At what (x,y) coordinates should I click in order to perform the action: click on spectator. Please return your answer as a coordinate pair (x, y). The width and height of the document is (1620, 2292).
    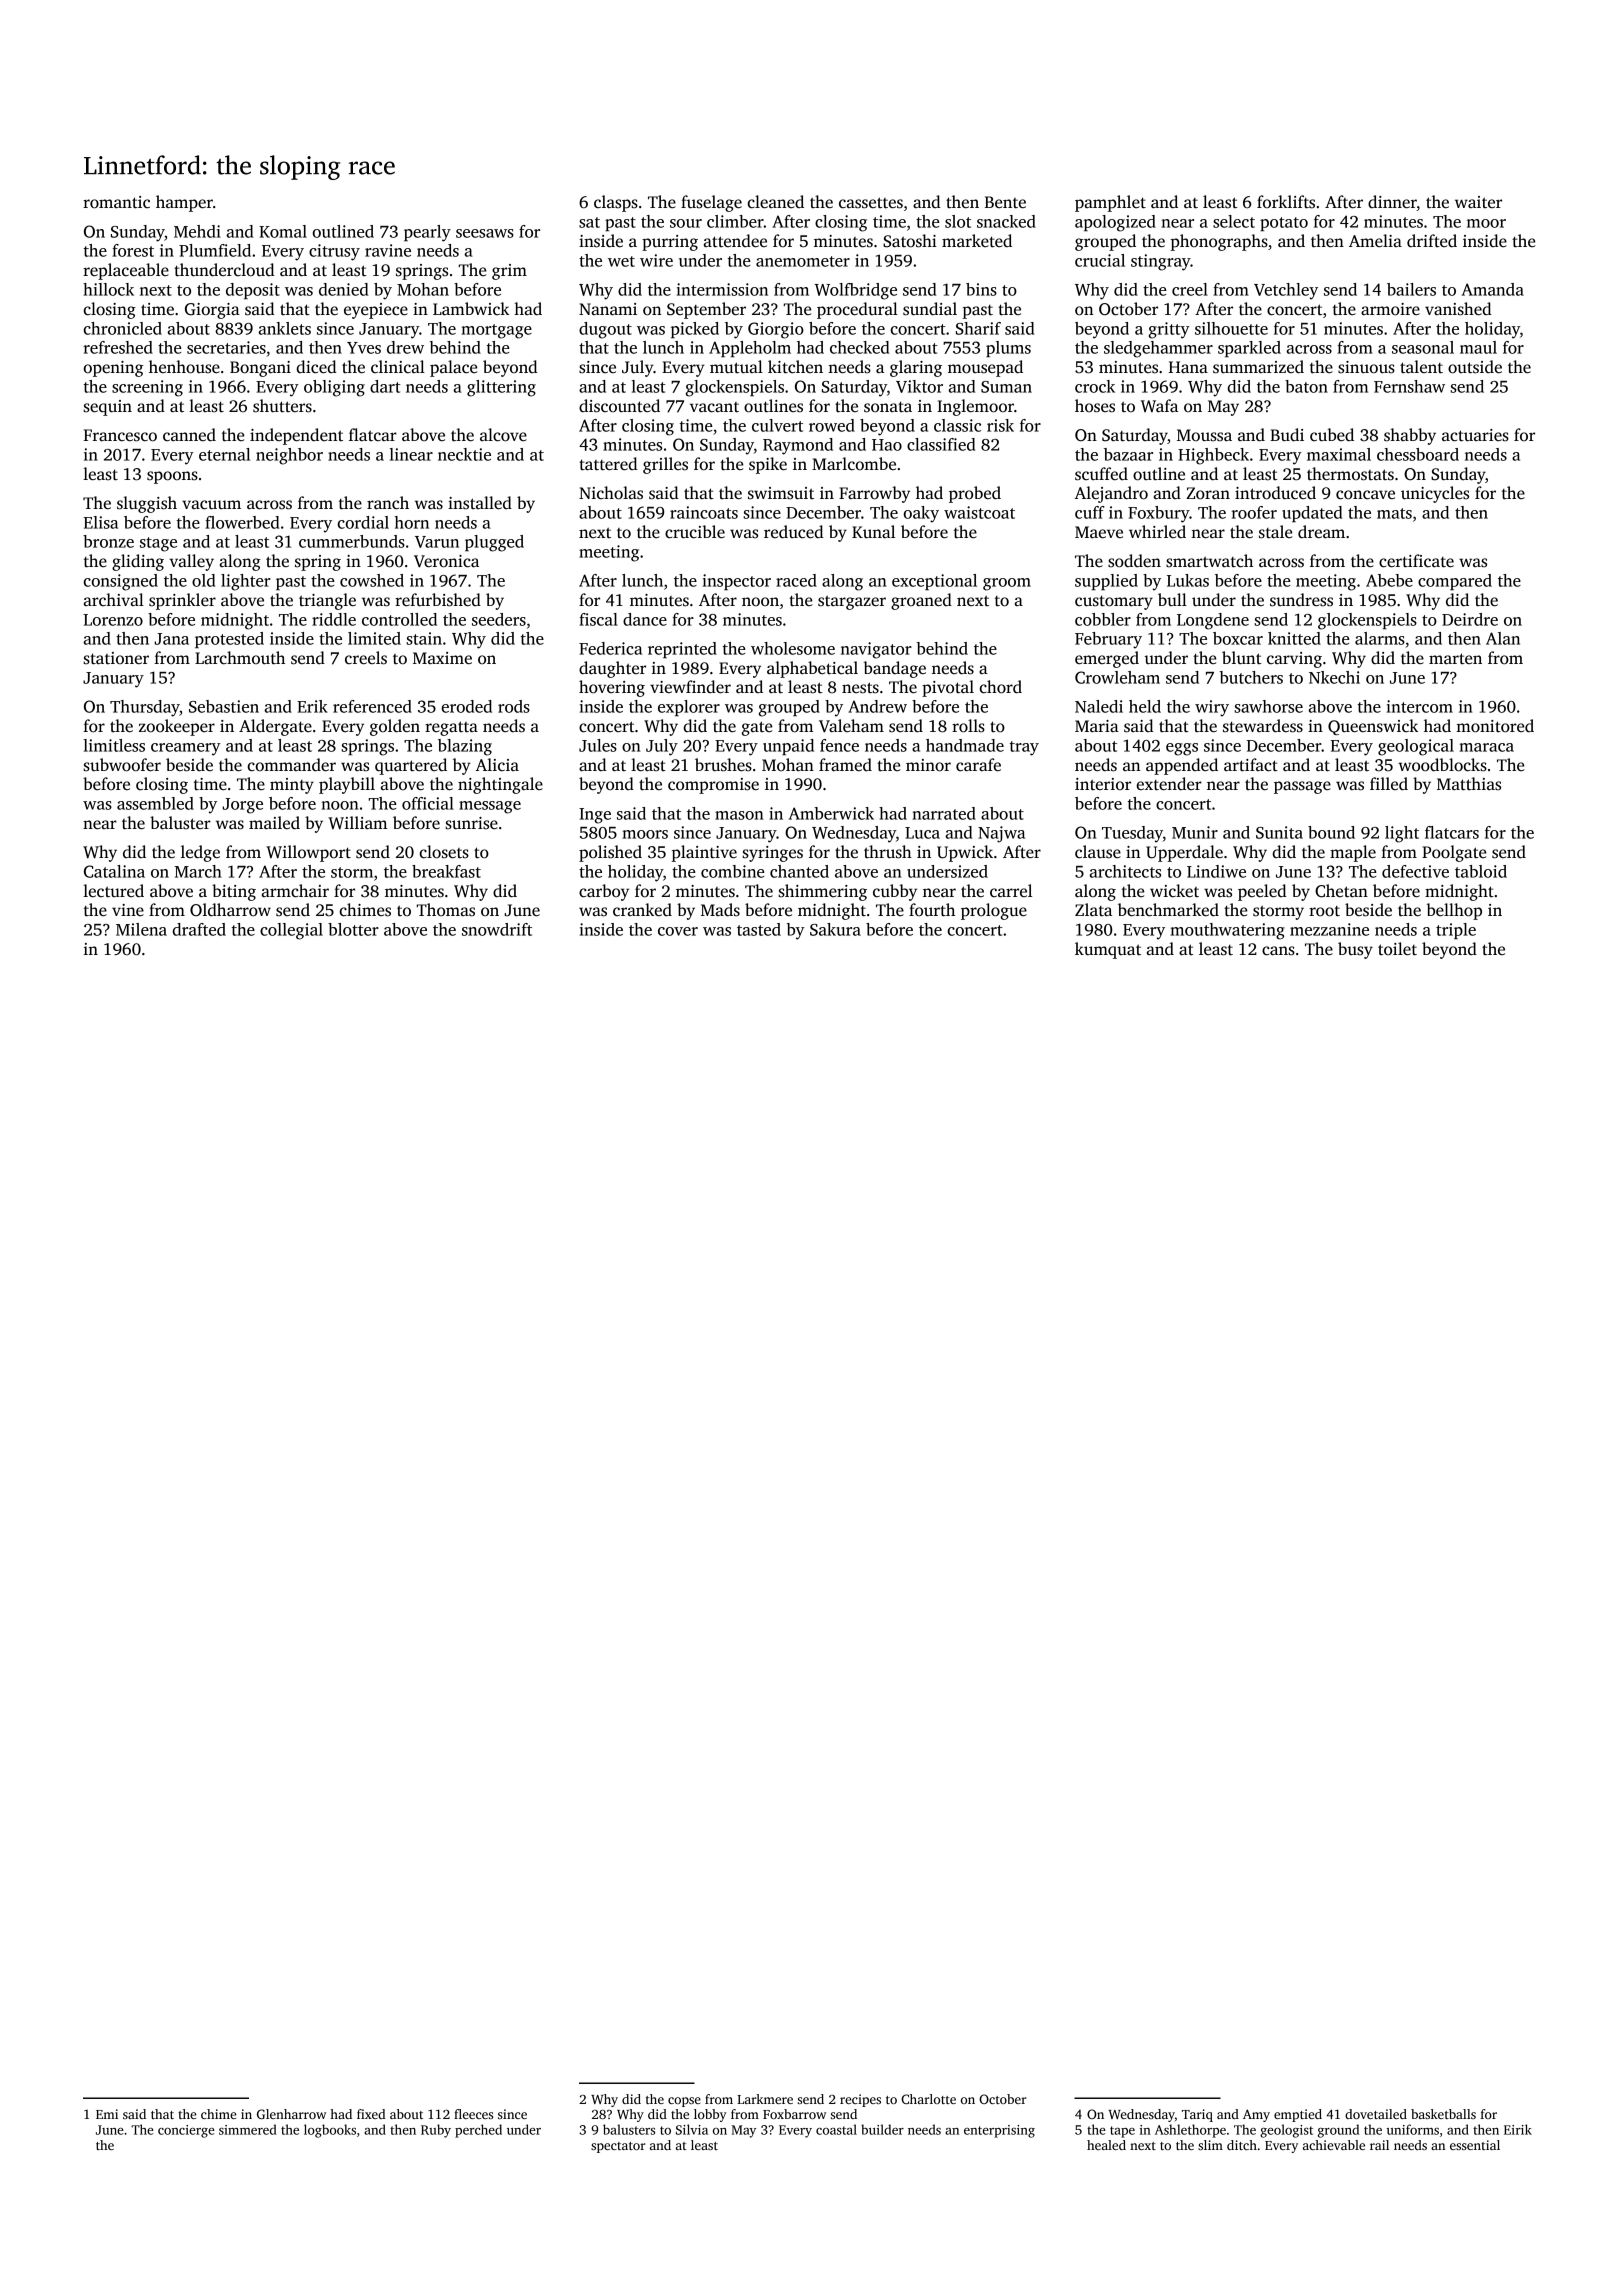
    Looking at the image, I should click on (618, 2147).
